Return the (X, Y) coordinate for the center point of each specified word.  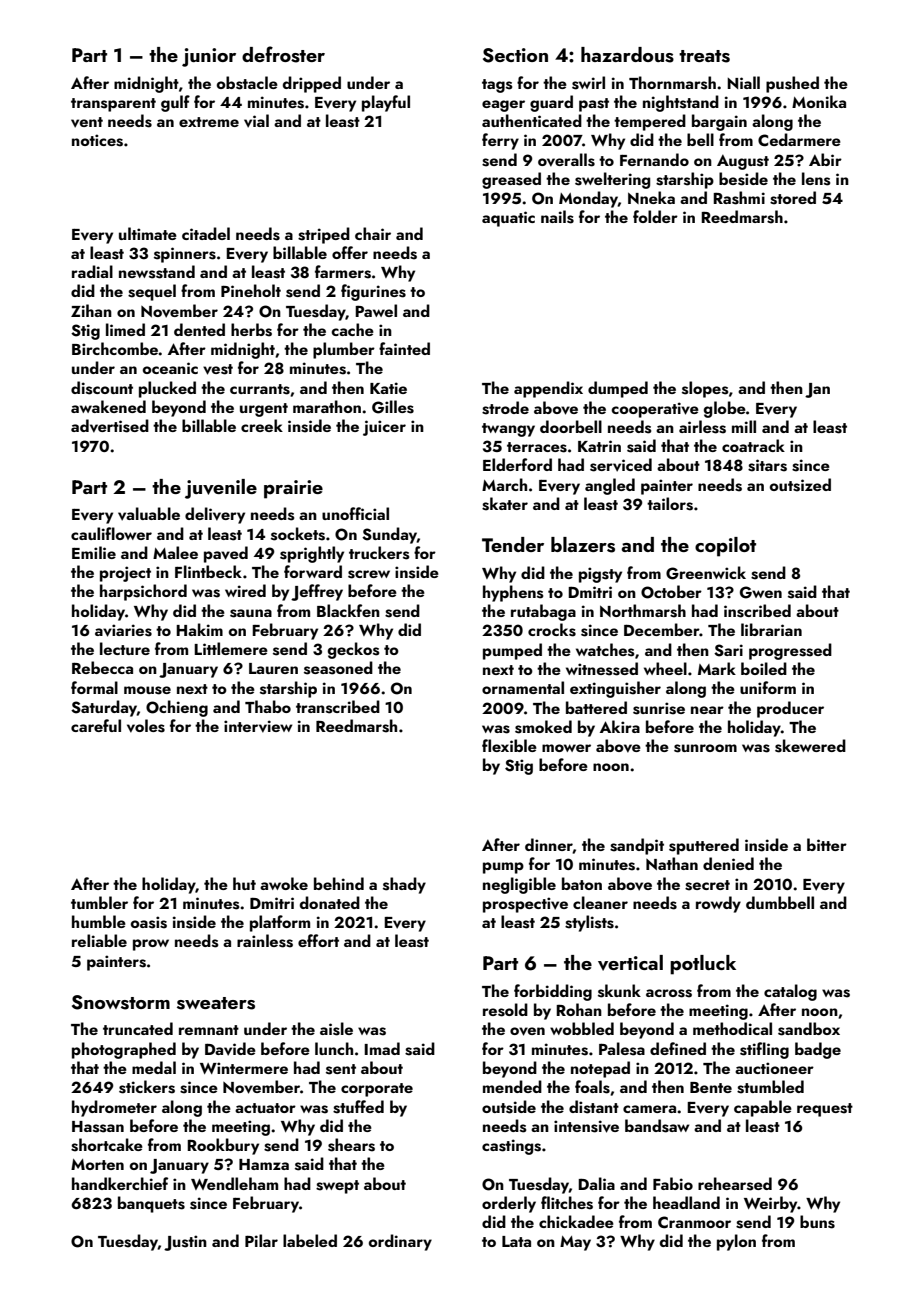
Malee (175, 552)
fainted (404, 348)
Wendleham (234, 1183)
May (575, 1243)
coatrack (753, 445)
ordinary (400, 1242)
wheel (665, 668)
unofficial (355, 513)
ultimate (148, 233)
